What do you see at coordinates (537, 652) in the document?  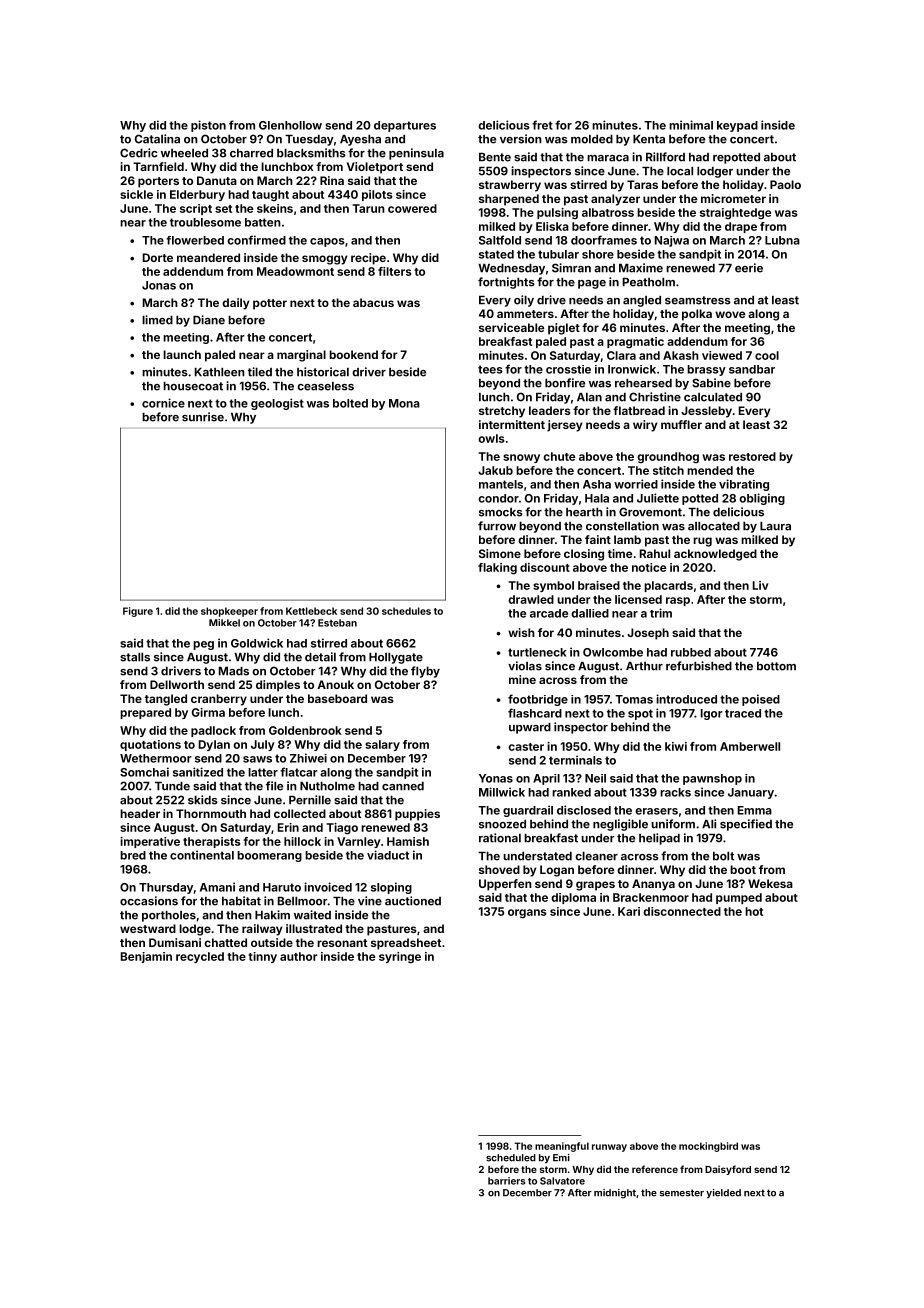 I see `turtleneck` at bounding box center [537, 652].
